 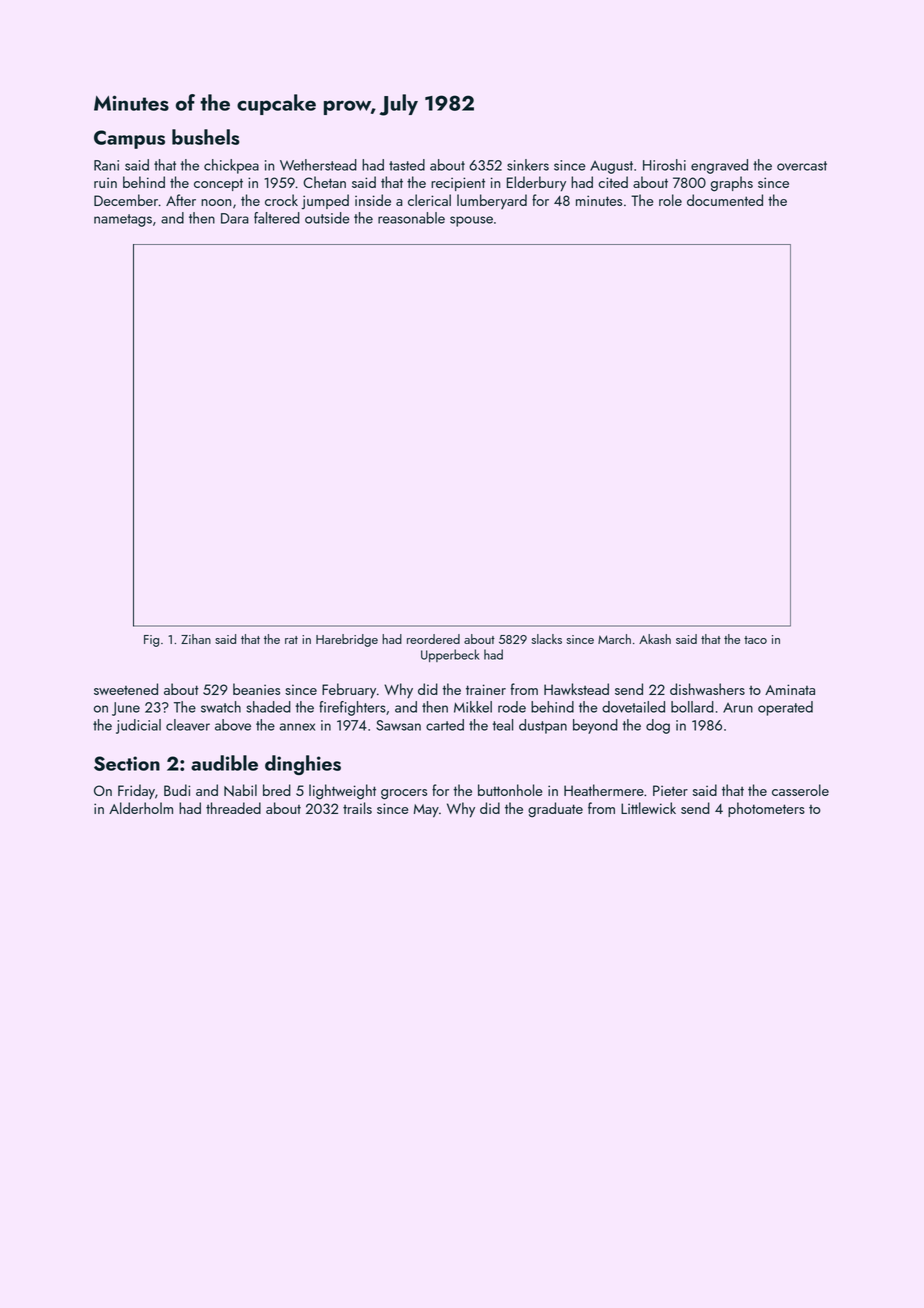 I want to click on photometers, so click(x=766, y=809).
